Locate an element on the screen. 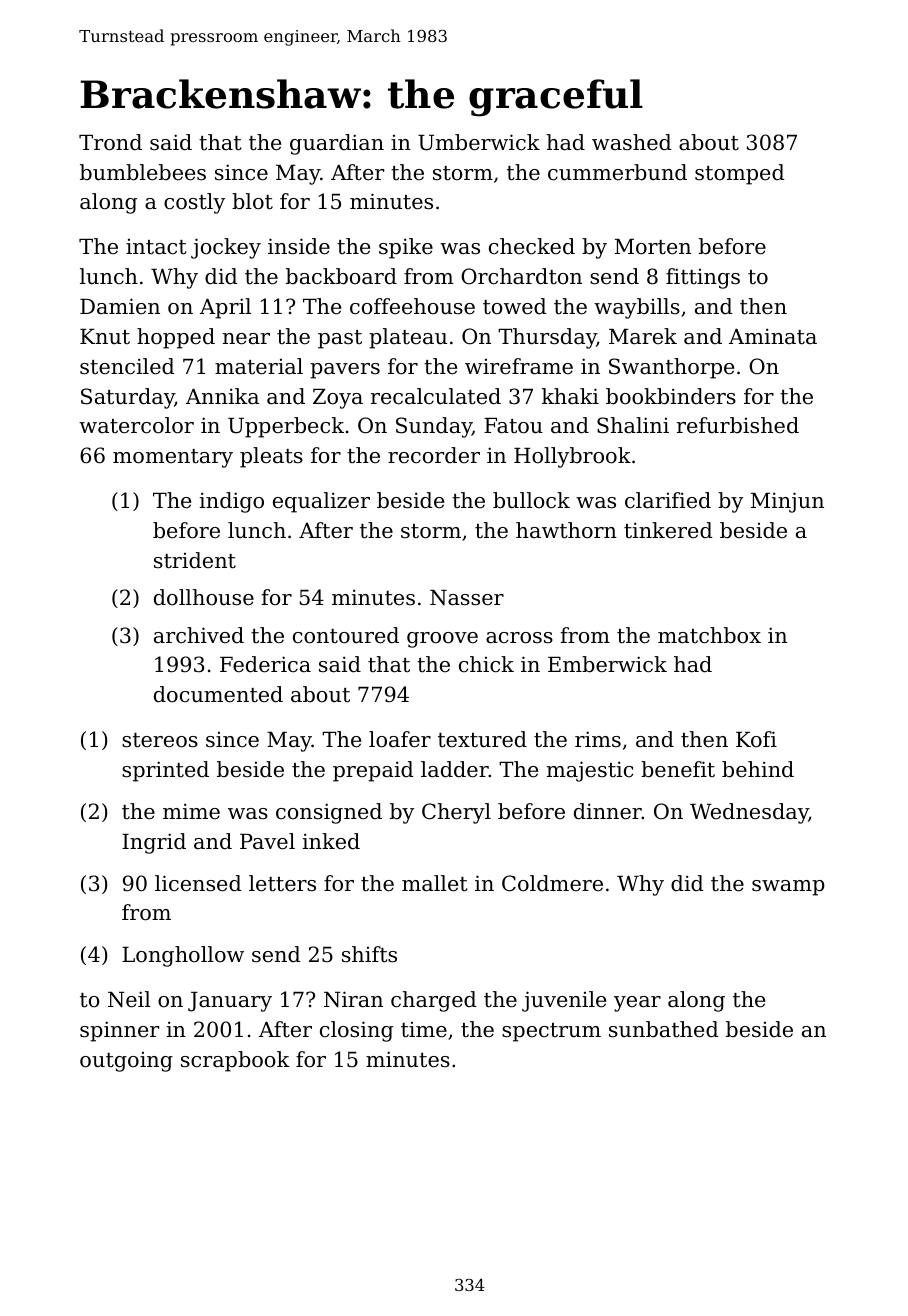  recalculated is located at coordinates (436, 396).
